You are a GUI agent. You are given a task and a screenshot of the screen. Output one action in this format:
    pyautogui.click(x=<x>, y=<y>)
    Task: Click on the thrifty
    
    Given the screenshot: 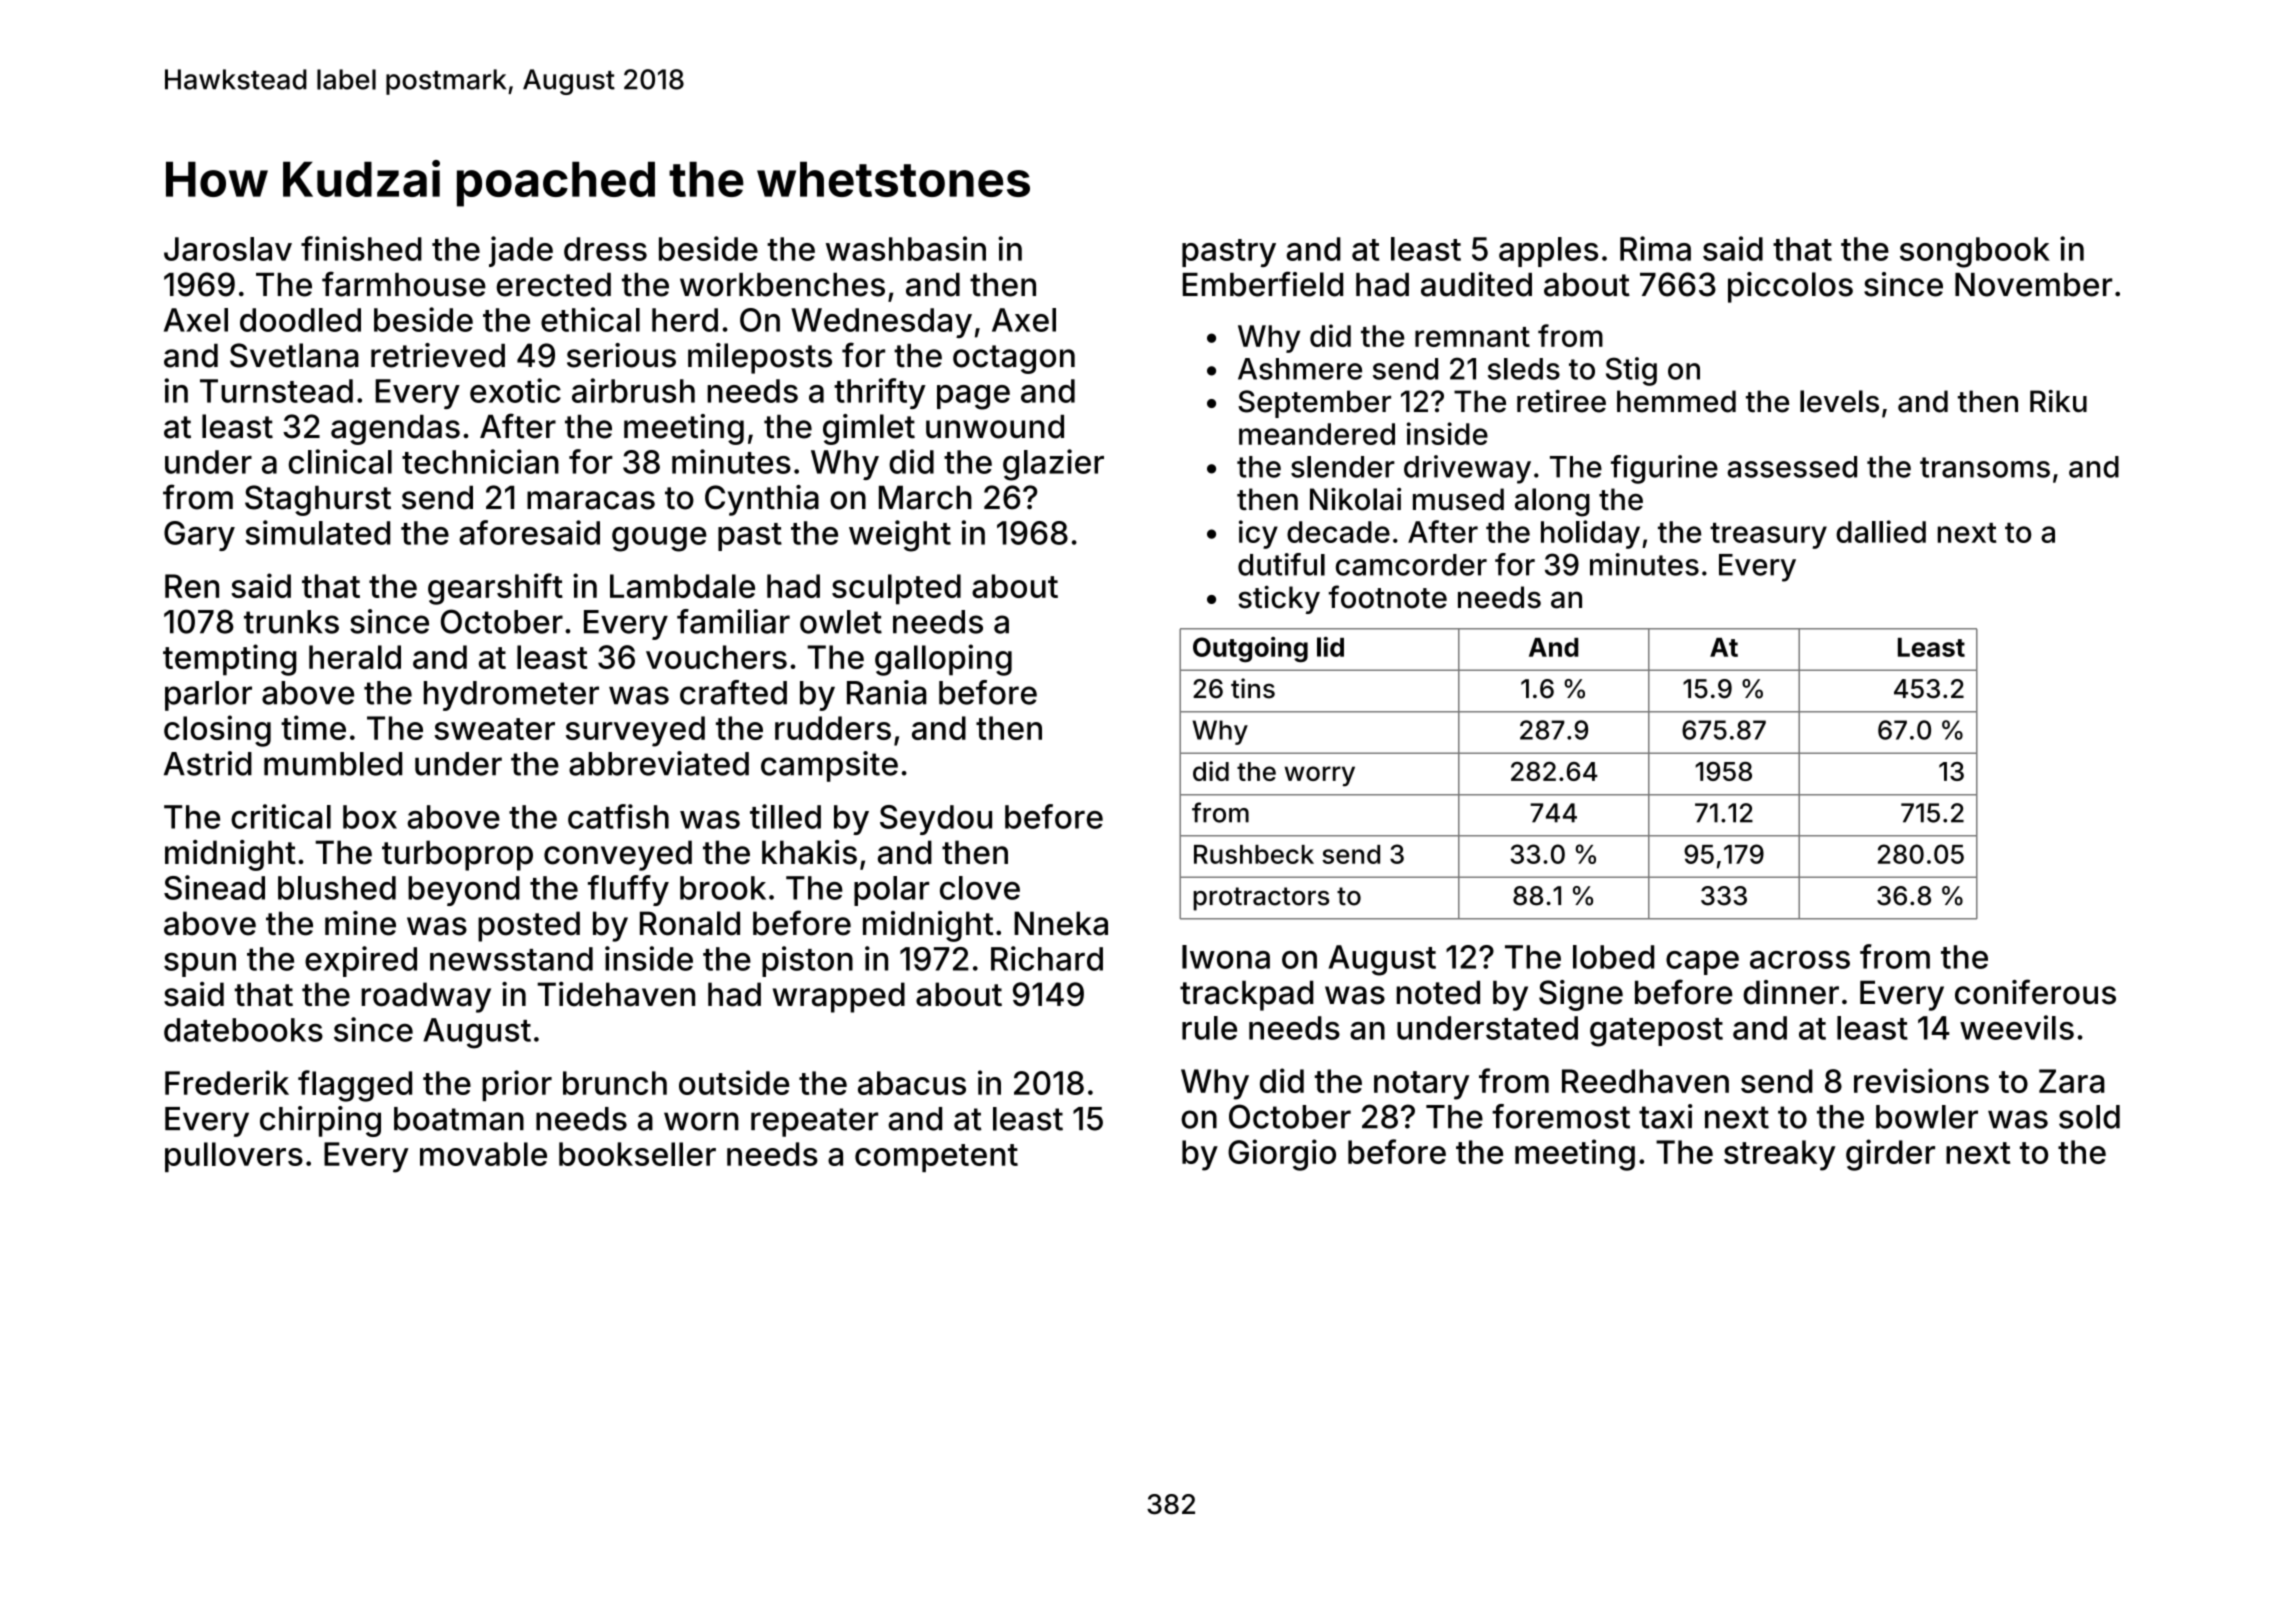 What is the action you would take?
    pyautogui.click(x=880, y=393)
